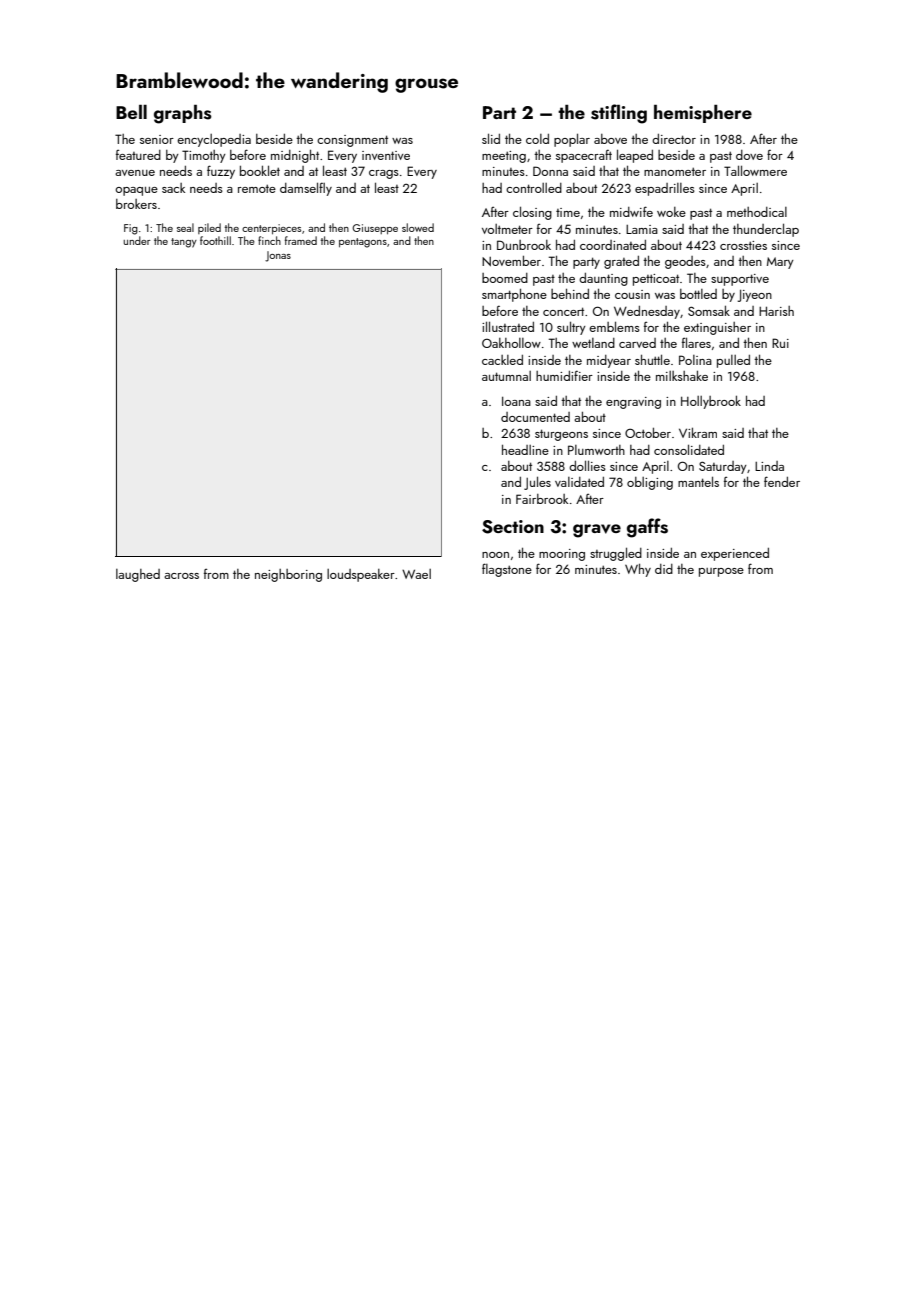  Describe the element at coordinates (633, 403) in the screenshot. I see `engraving` at that location.
